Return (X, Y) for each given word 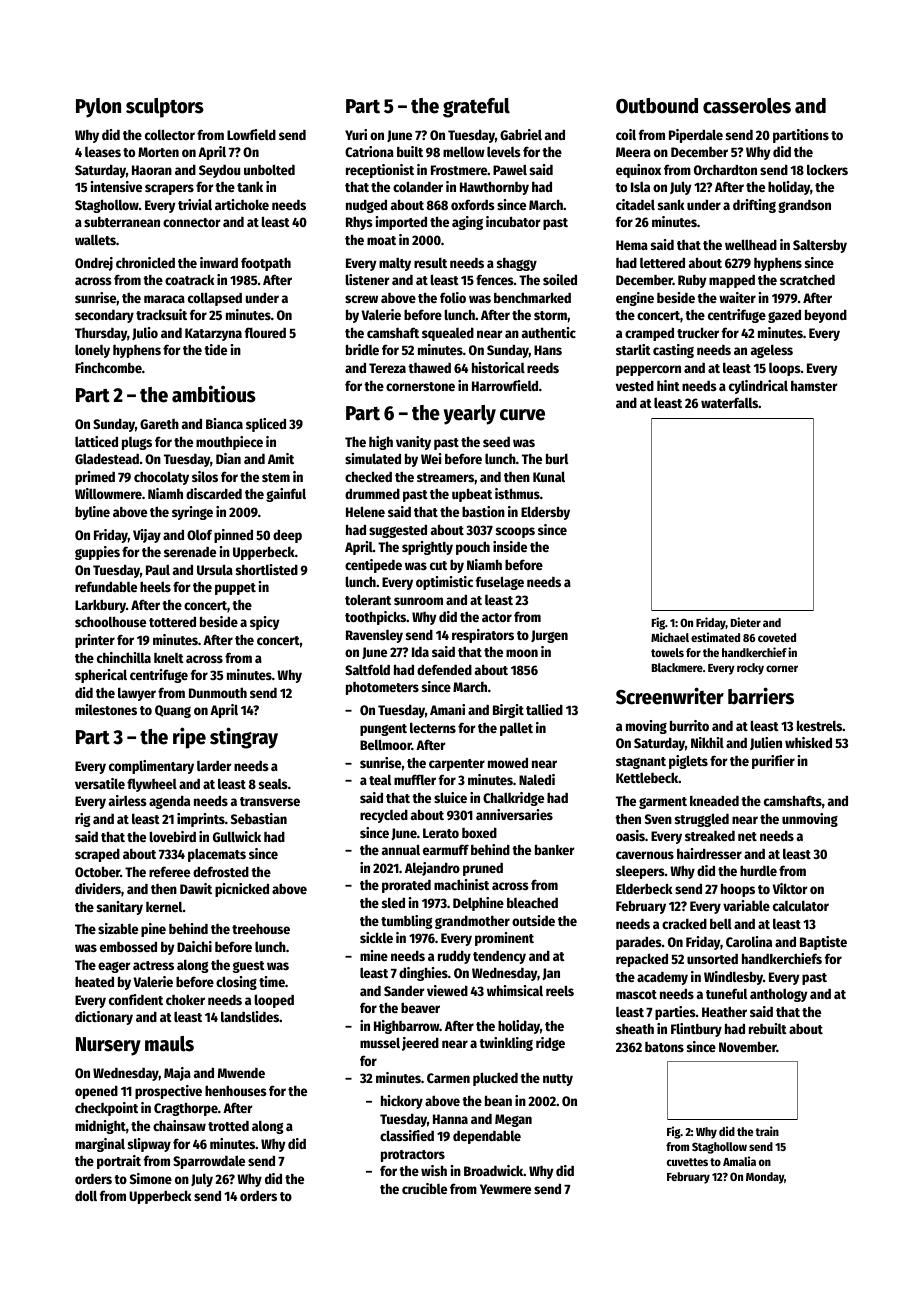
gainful (286, 495)
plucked (495, 1079)
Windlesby (733, 978)
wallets (95, 239)
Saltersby (820, 246)
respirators (483, 636)
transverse (270, 801)
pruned (483, 869)
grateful (476, 108)
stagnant (641, 763)
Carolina (749, 941)
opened (96, 1092)
